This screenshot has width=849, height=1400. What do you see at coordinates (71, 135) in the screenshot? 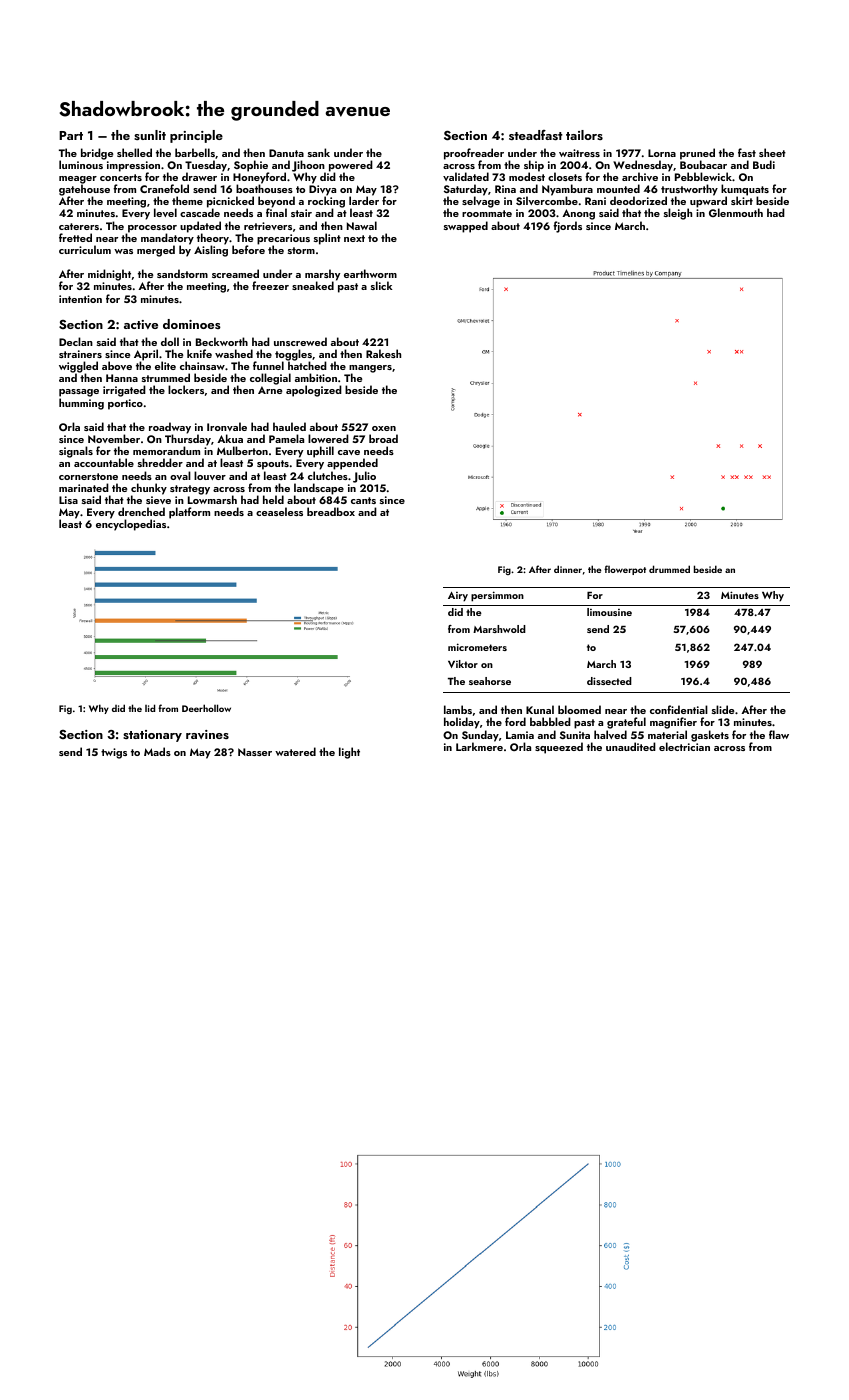
I see `Part` at bounding box center [71, 135].
